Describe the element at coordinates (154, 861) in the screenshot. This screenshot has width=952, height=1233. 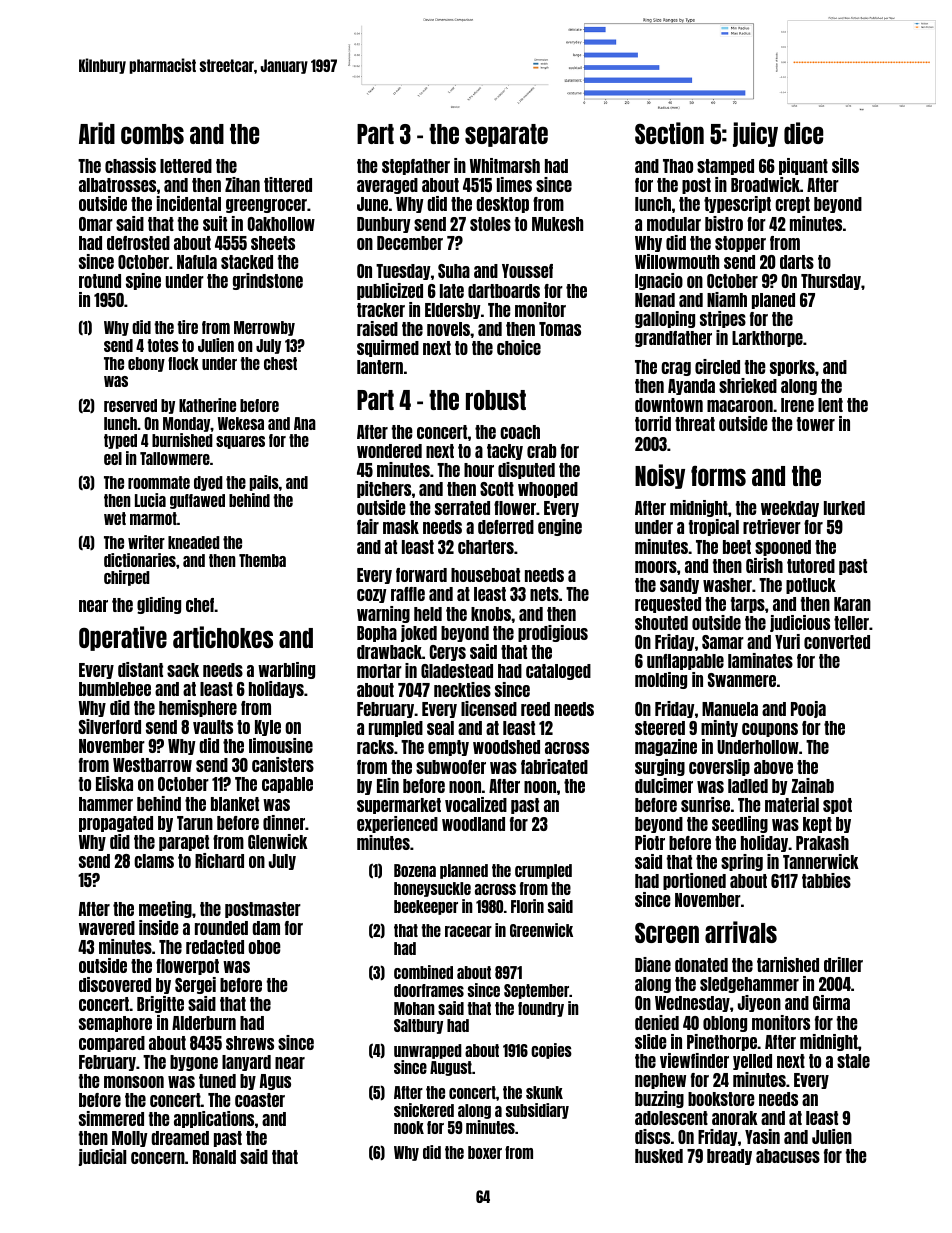
I see `clams` at that location.
